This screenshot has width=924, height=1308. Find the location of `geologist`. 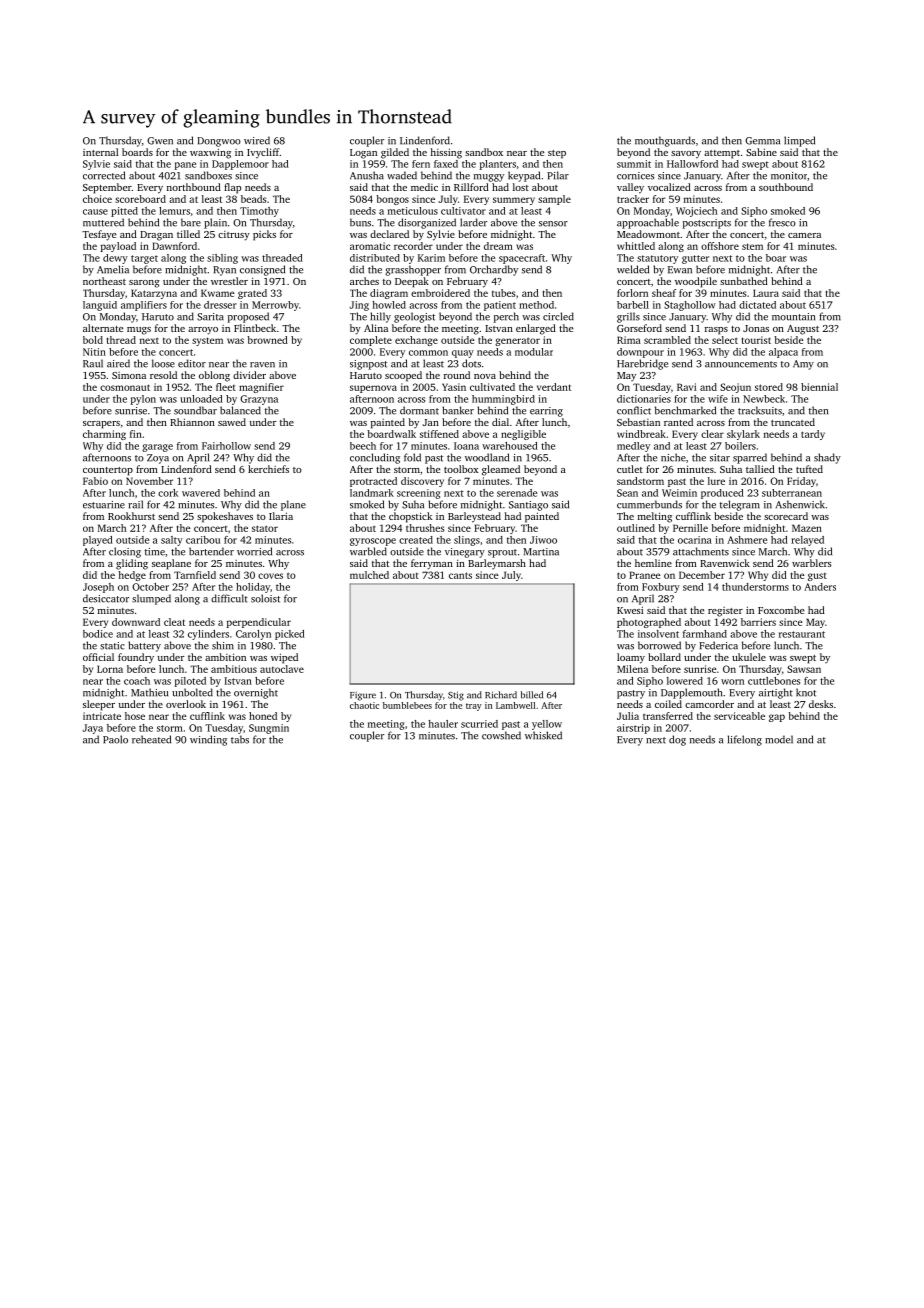

geologist is located at coordinates (414, 317).
